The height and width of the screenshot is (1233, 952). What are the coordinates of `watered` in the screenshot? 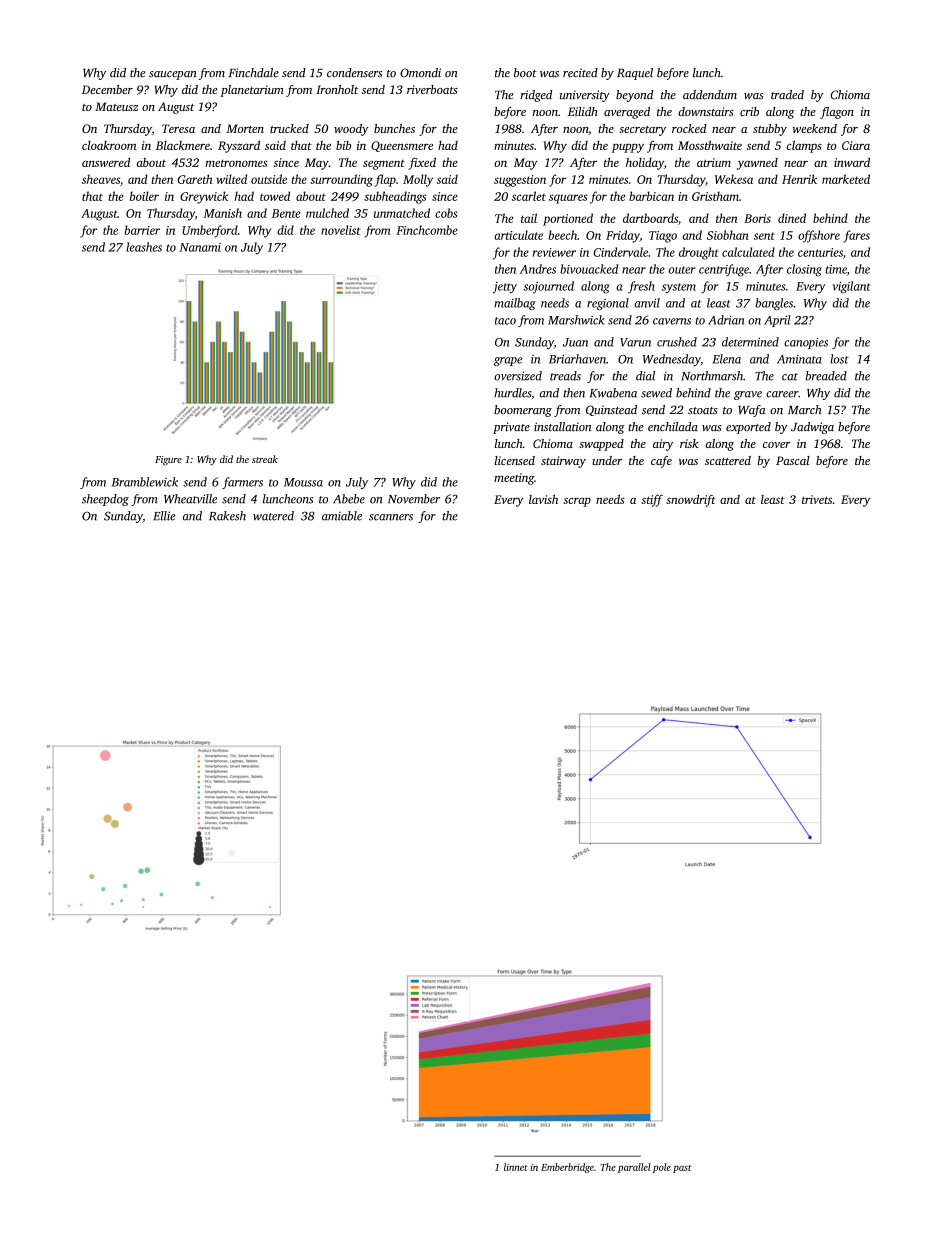 It's located at (273, 516).
